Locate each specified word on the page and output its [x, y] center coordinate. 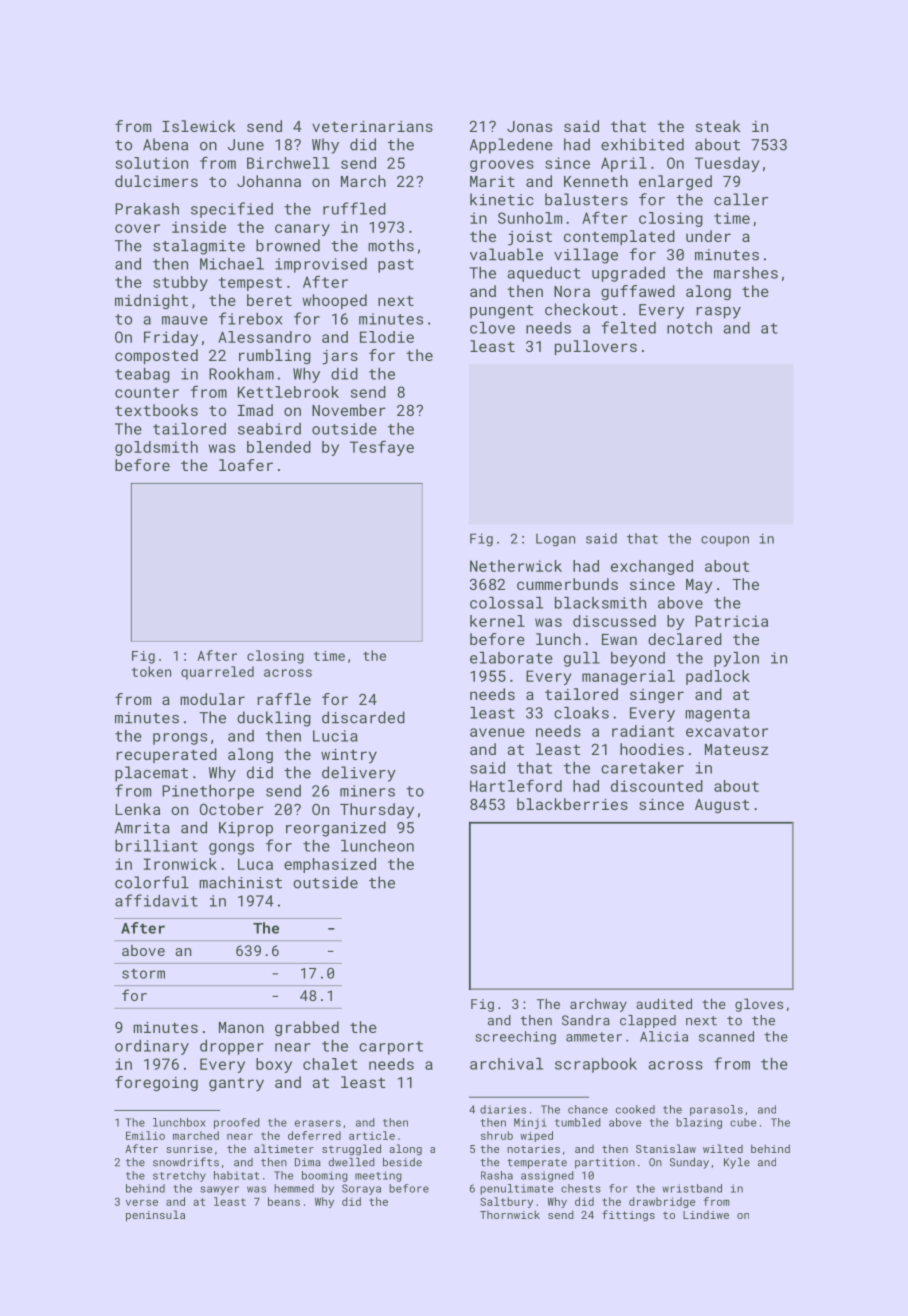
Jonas [529, 126]
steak [718, 126]
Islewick [199, 126]
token [151, 671]
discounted [657, 786]
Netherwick [516, 566]
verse [142, 1202]
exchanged [652, 567]
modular [212, 699]
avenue [497, 732]
